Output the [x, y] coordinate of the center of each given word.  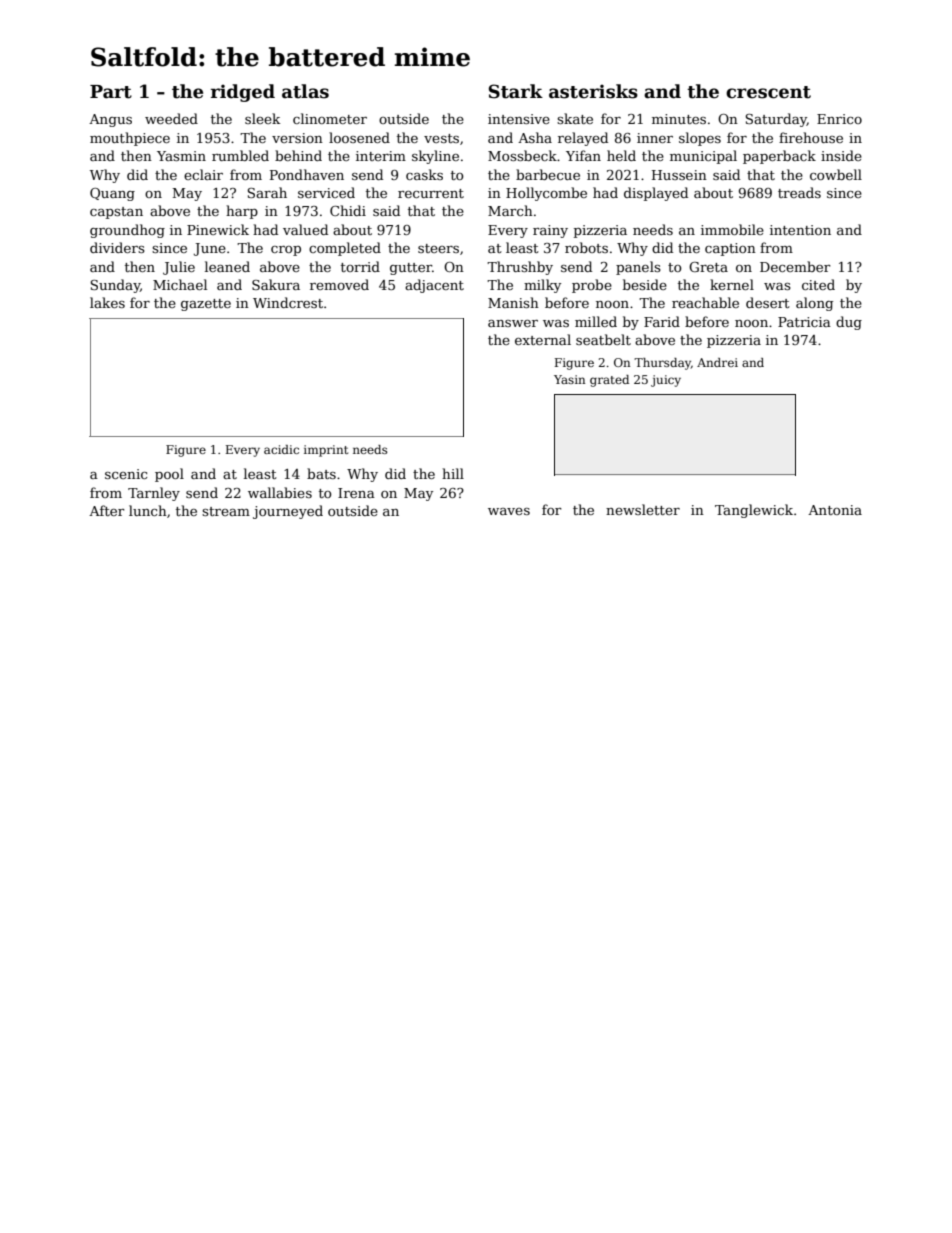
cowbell [836, 174]
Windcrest [288, 302]
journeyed [288, 512]
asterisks [593, 91]
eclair [203, 174]
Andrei [717, 362]
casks [424, 174]
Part [111, 92]
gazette [206, 305]
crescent [768, 92]
